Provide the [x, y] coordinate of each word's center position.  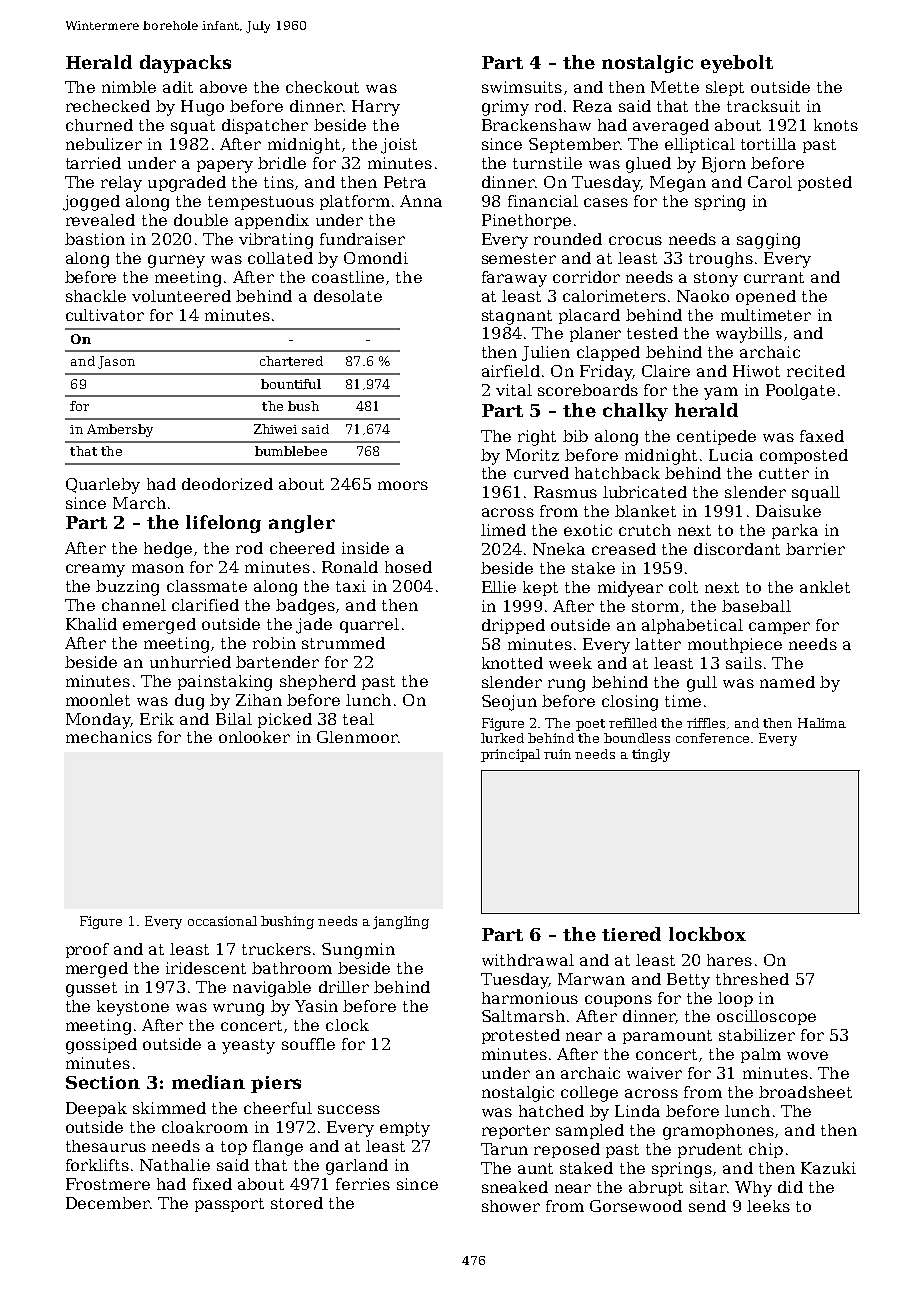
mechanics [109, 737]
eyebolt [737, 64]
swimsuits [522, 87]
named [787, 682]
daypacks [185, 64]
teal [358, 719]
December [107, 1203]
